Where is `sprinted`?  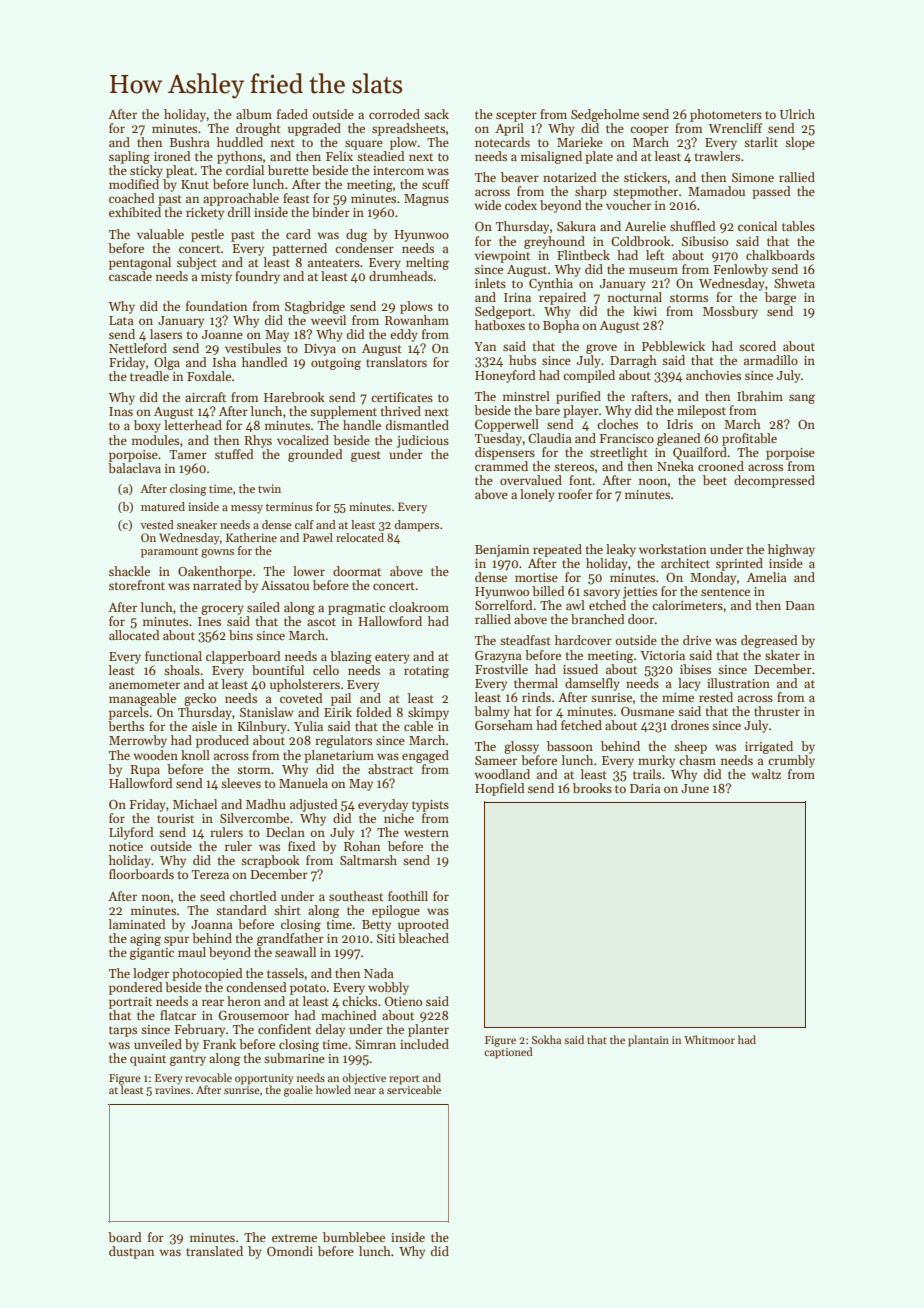
sprinted is located at coordinates (739, 564).
